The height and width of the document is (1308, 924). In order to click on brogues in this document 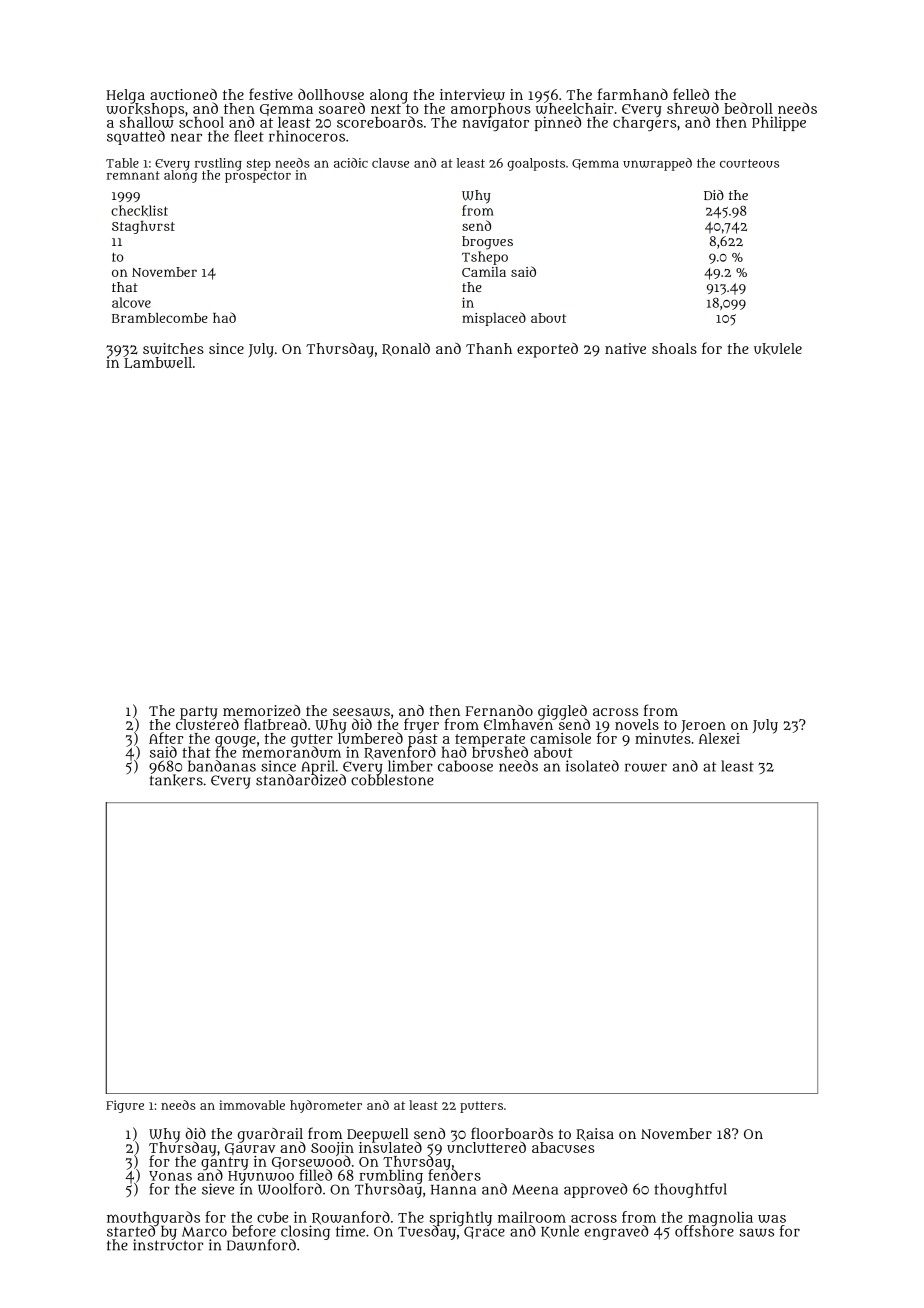, I will do `click(487, 243)`.
